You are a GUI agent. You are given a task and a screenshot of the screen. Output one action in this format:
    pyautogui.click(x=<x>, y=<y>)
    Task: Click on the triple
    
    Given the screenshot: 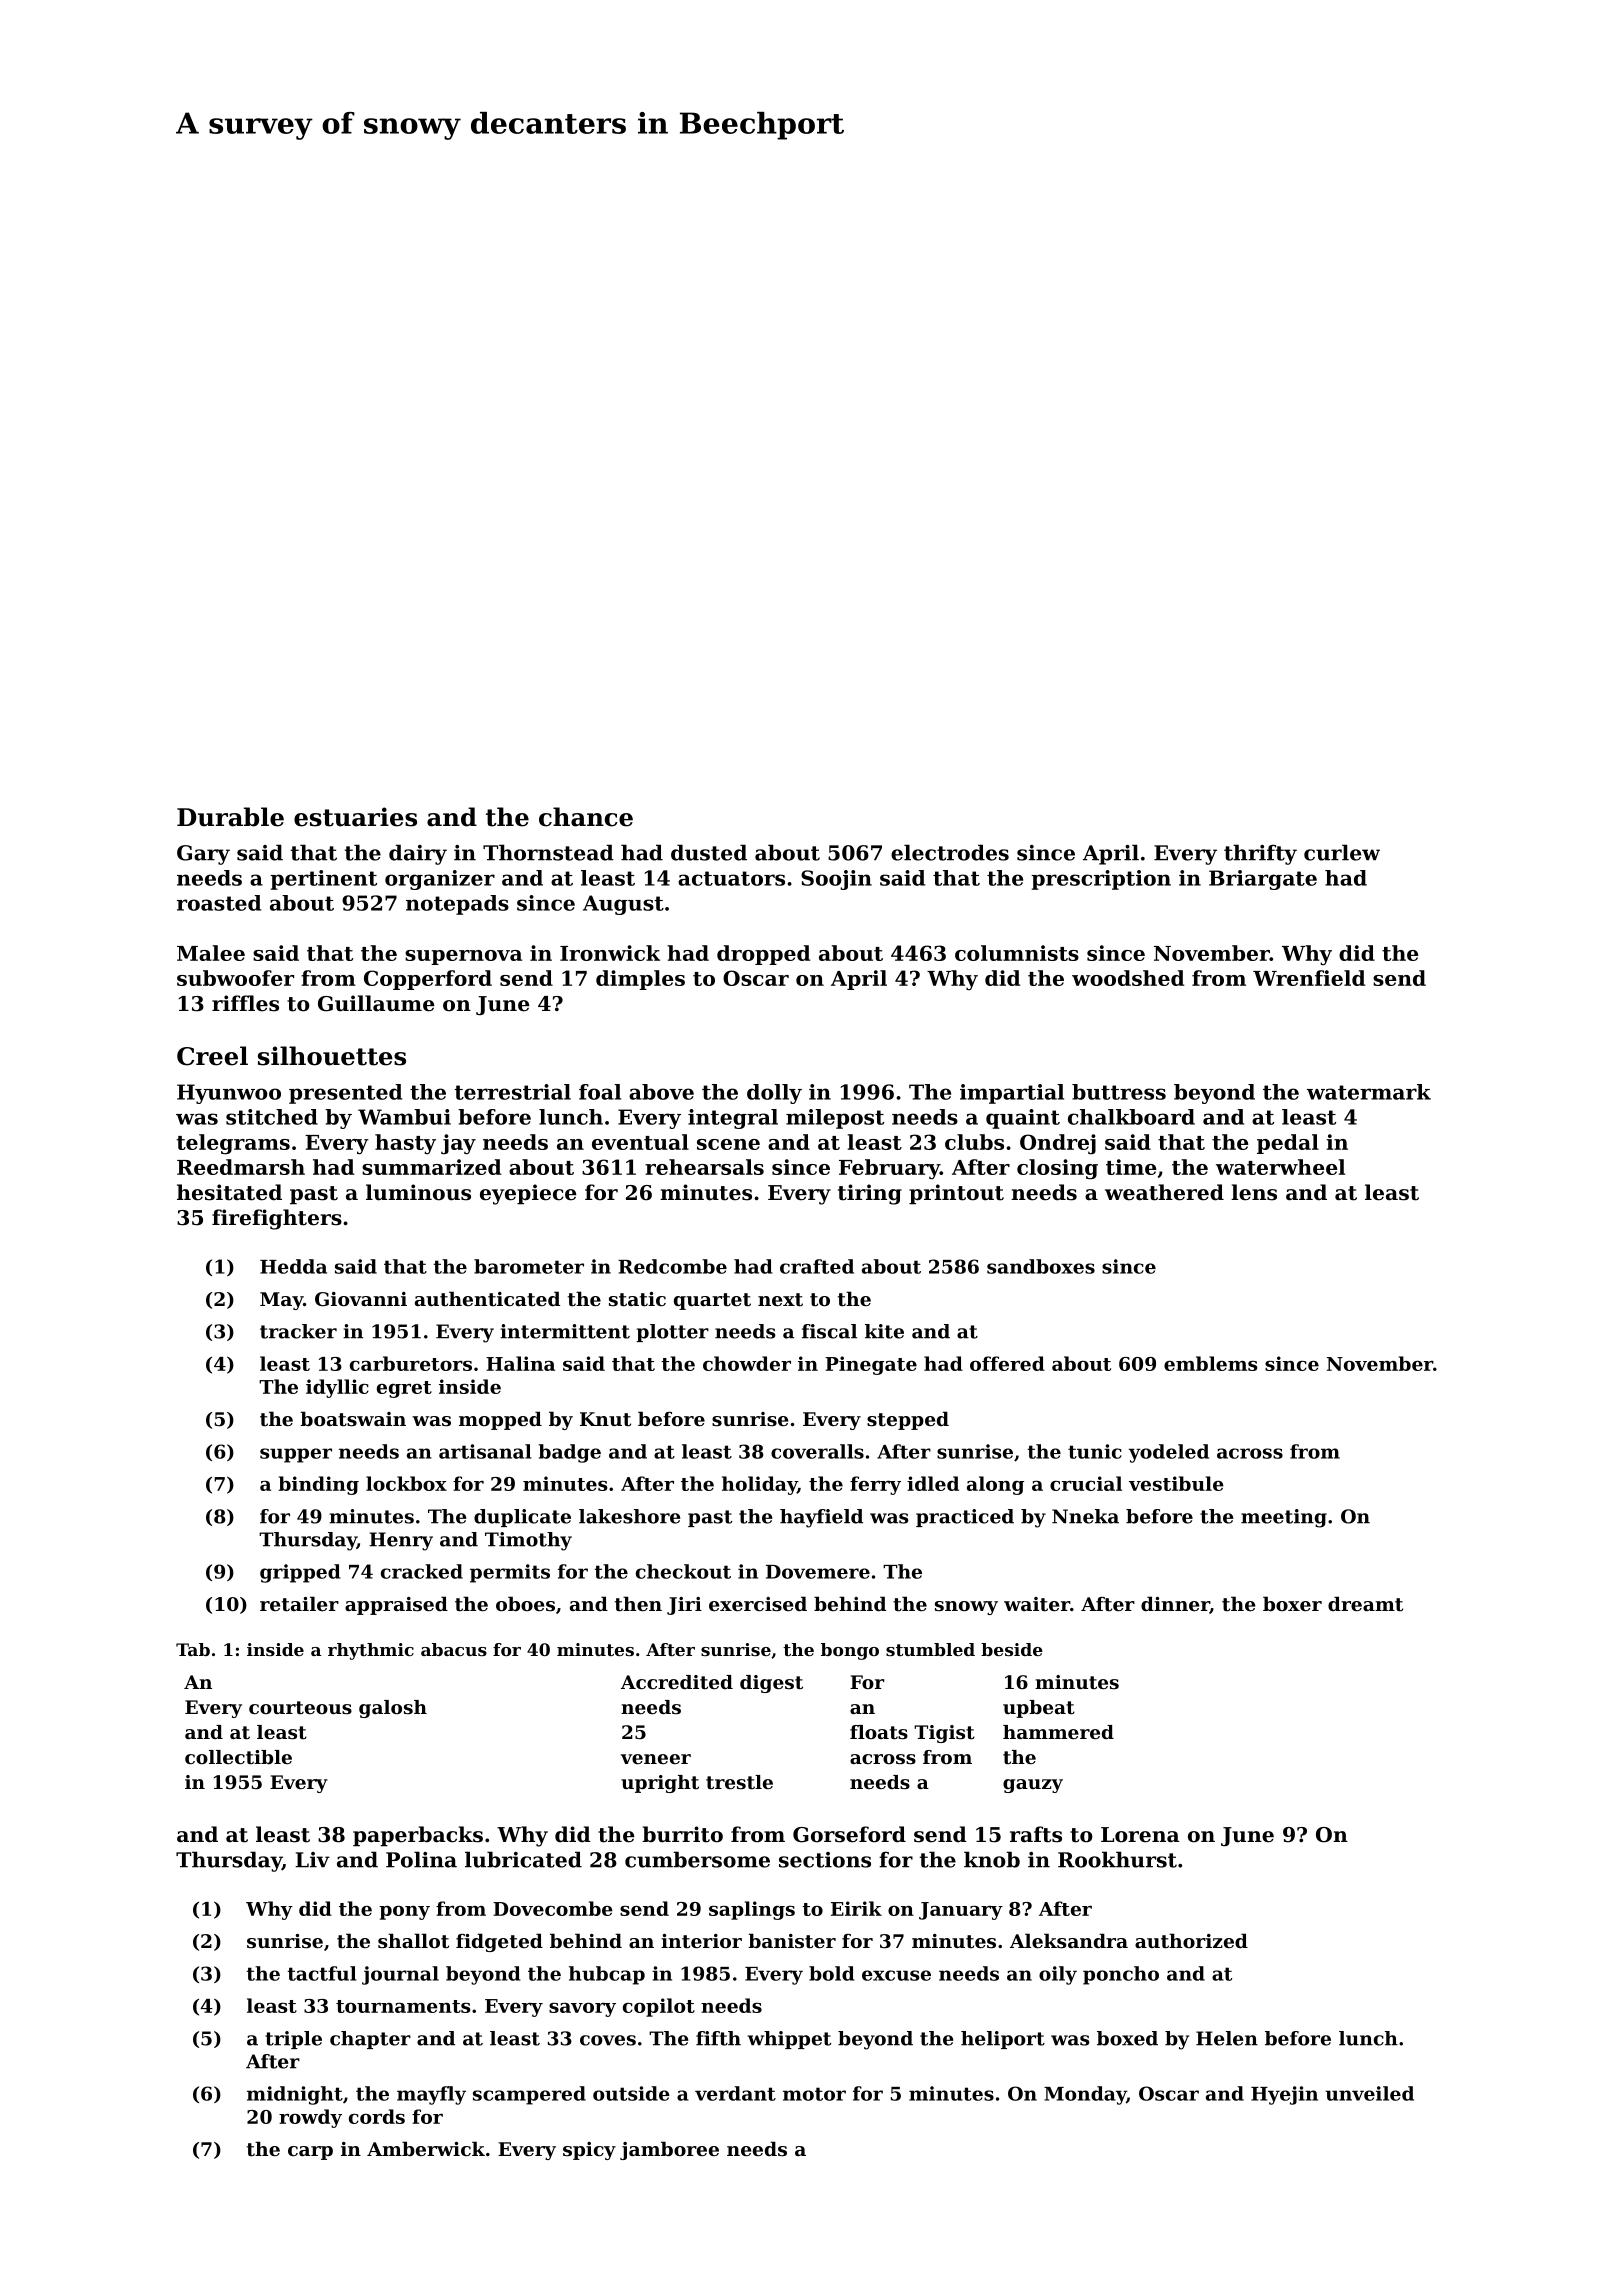 What is the action you would take?
    pyautogui.click(x=293, y=2040)
